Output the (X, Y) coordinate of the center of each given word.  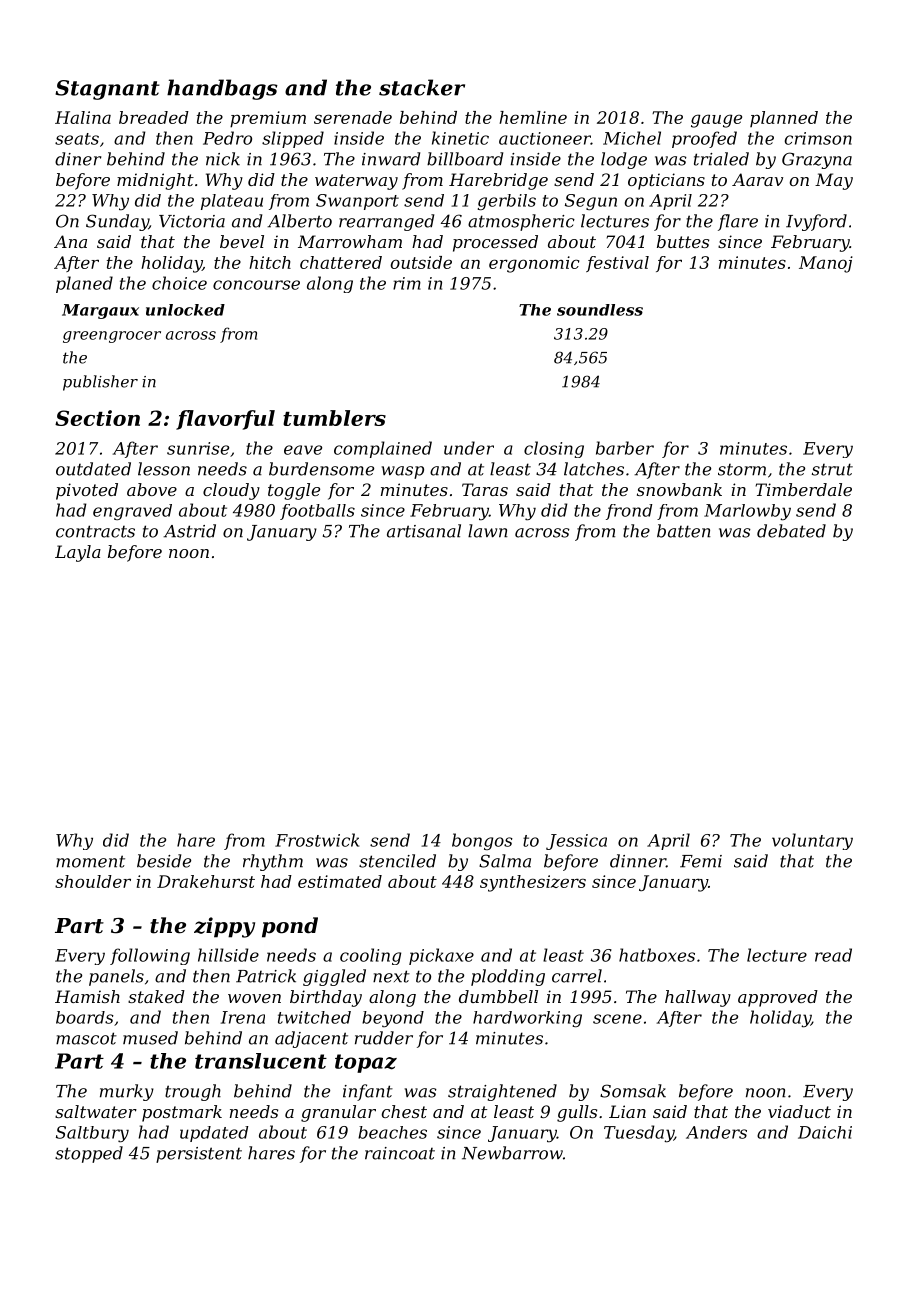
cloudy (231, 491)
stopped (89, 1154)
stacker (422, 87)
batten (684, 531)
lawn (488, 531)
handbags (222, 89)
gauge (716, 121)
